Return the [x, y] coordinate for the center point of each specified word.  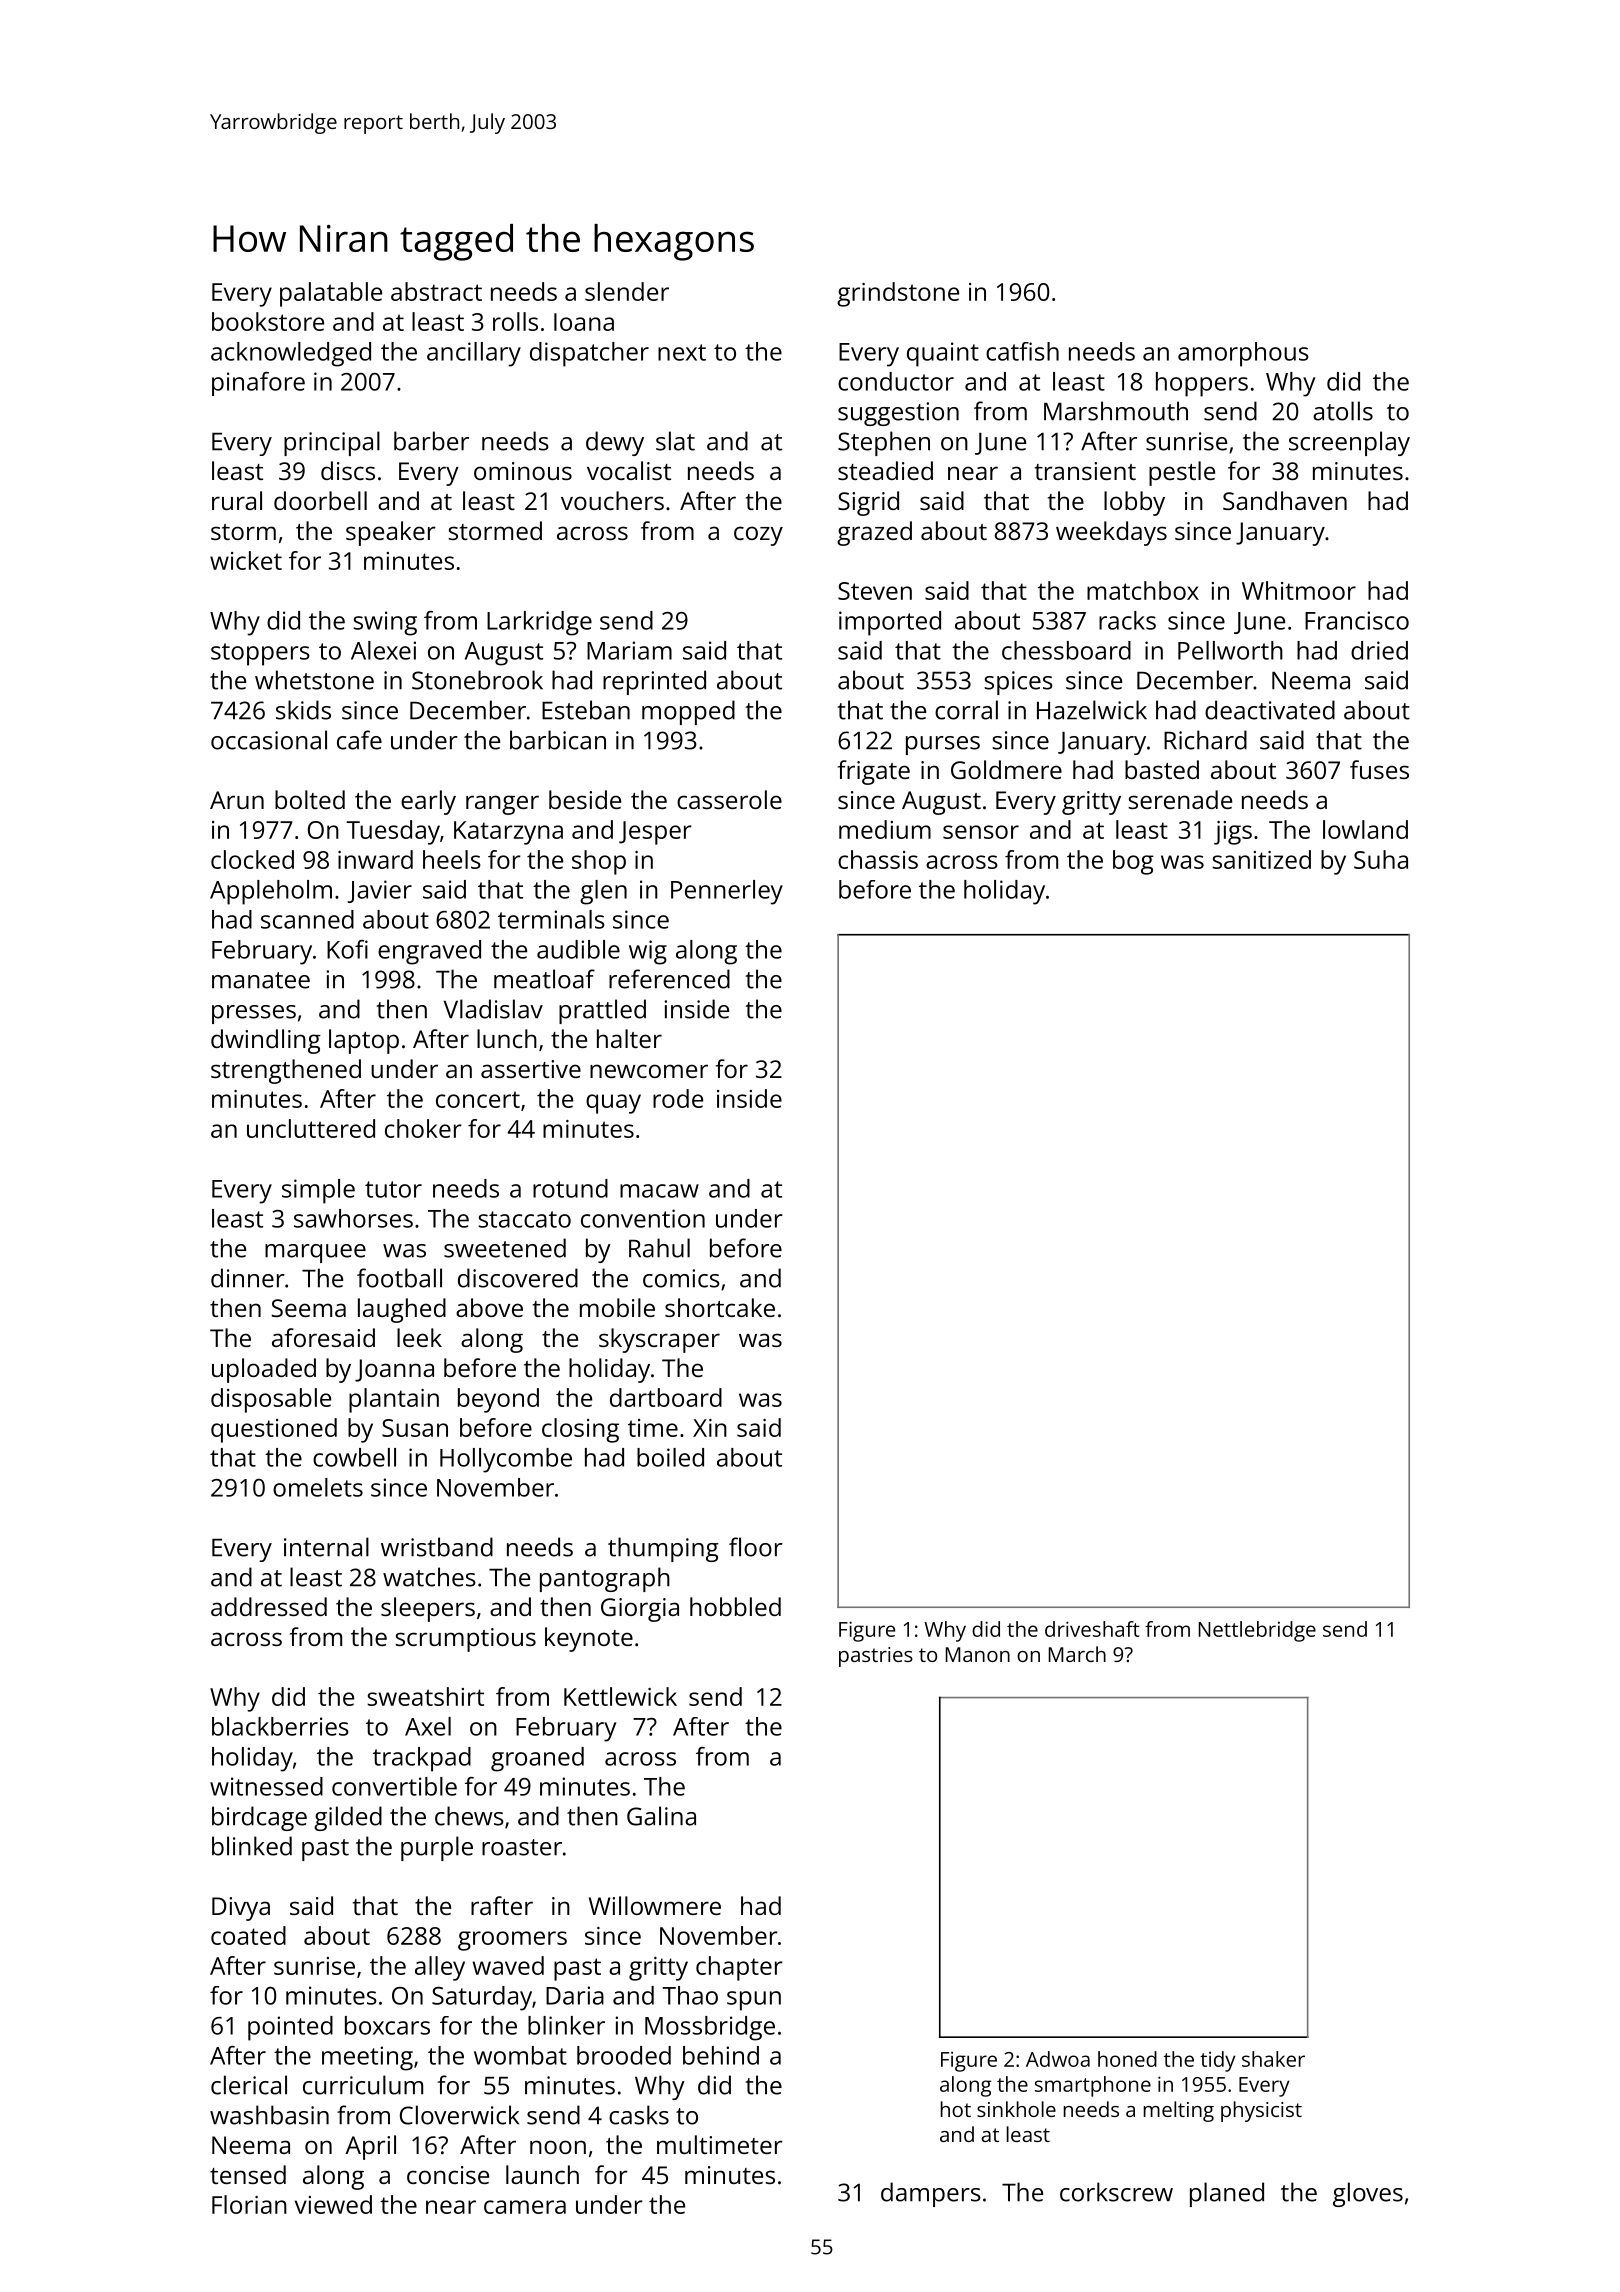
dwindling [266, 1041]
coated [248, 1935]
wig [648, 952]
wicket [246, 560]
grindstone [898, 294]
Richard [1205, 740]
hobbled [735, 1606]
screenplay [1349, 443]
